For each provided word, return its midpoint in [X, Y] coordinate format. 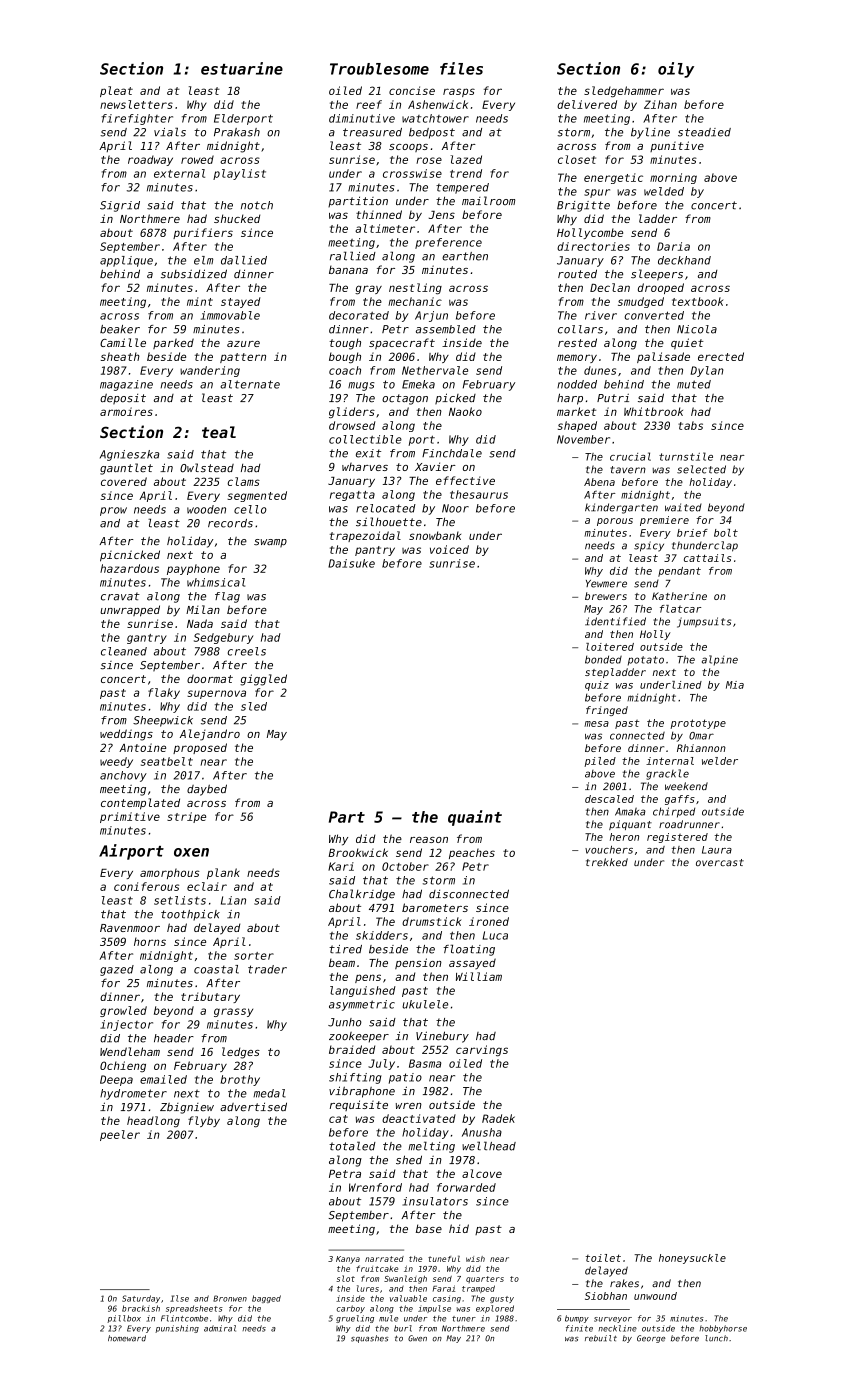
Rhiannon [701, 748]
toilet [603, 1258]
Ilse [179, 1298]
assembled [446, 329]
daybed [207, 790]
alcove [482, 1173]
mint [200, 301]
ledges [241, 1053]
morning [673, 178]
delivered [587, 104]
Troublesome [379, 69]
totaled [352, 1146]
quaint [475, 818]
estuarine [242, 68]
